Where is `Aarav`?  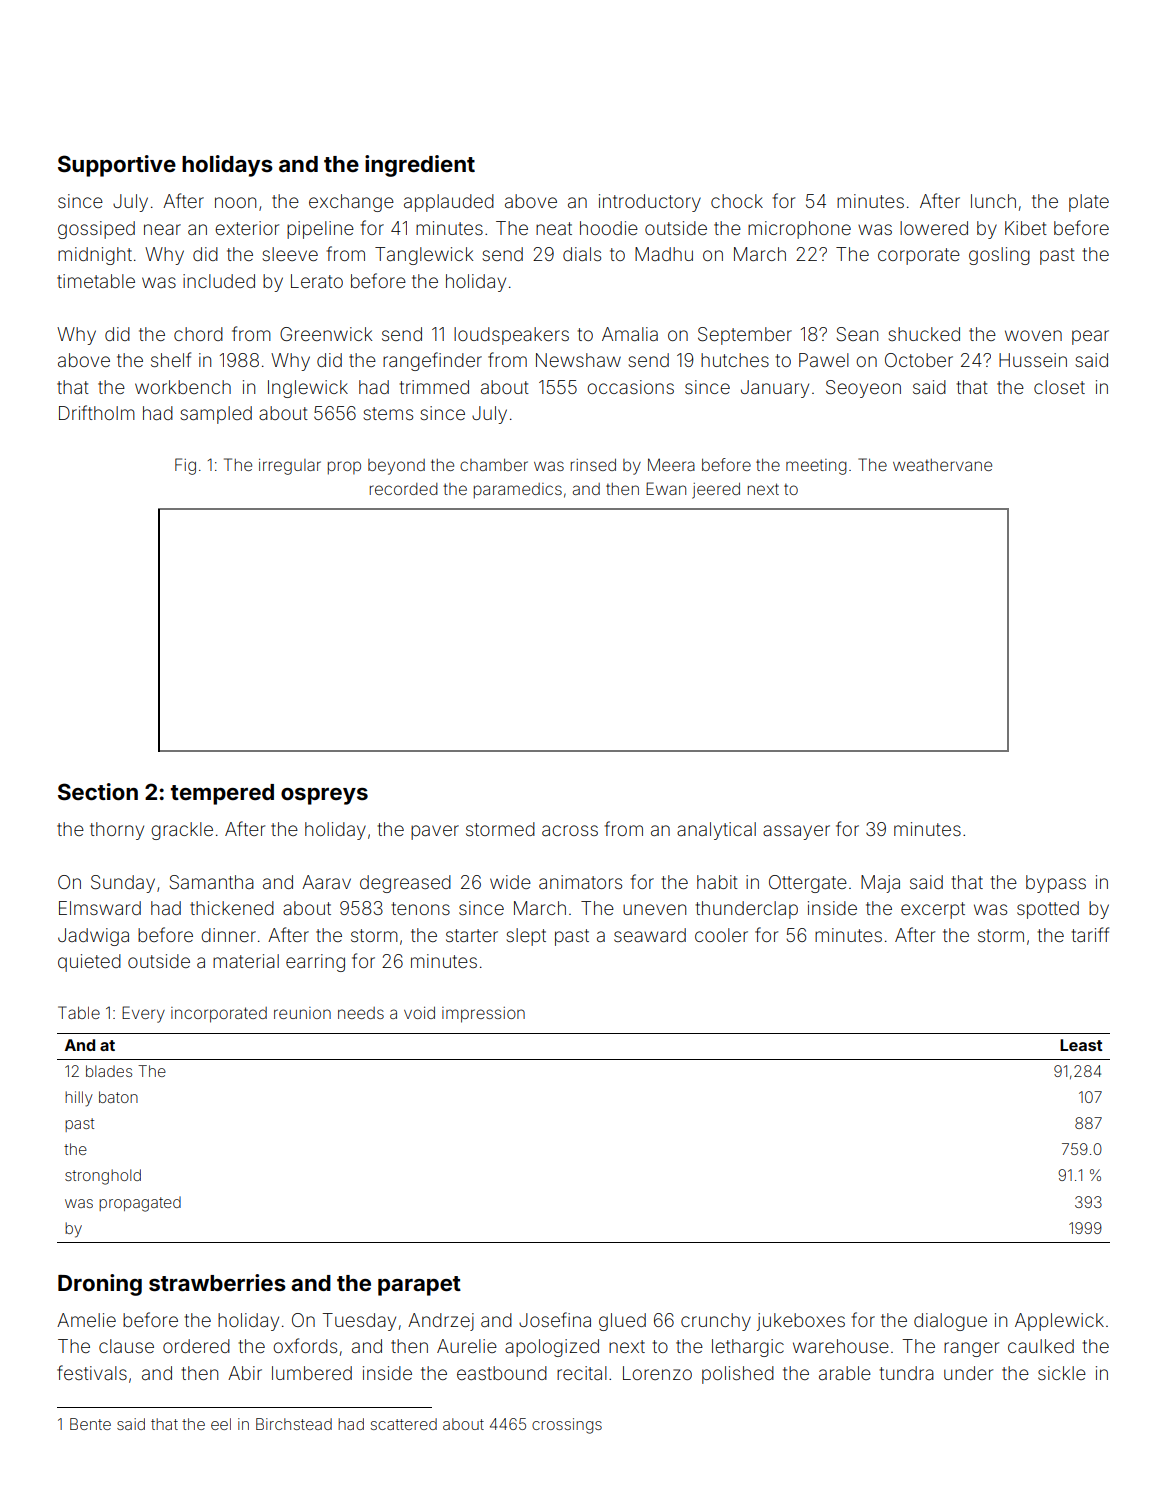
Aarav is located at coordinates (326, 882).
